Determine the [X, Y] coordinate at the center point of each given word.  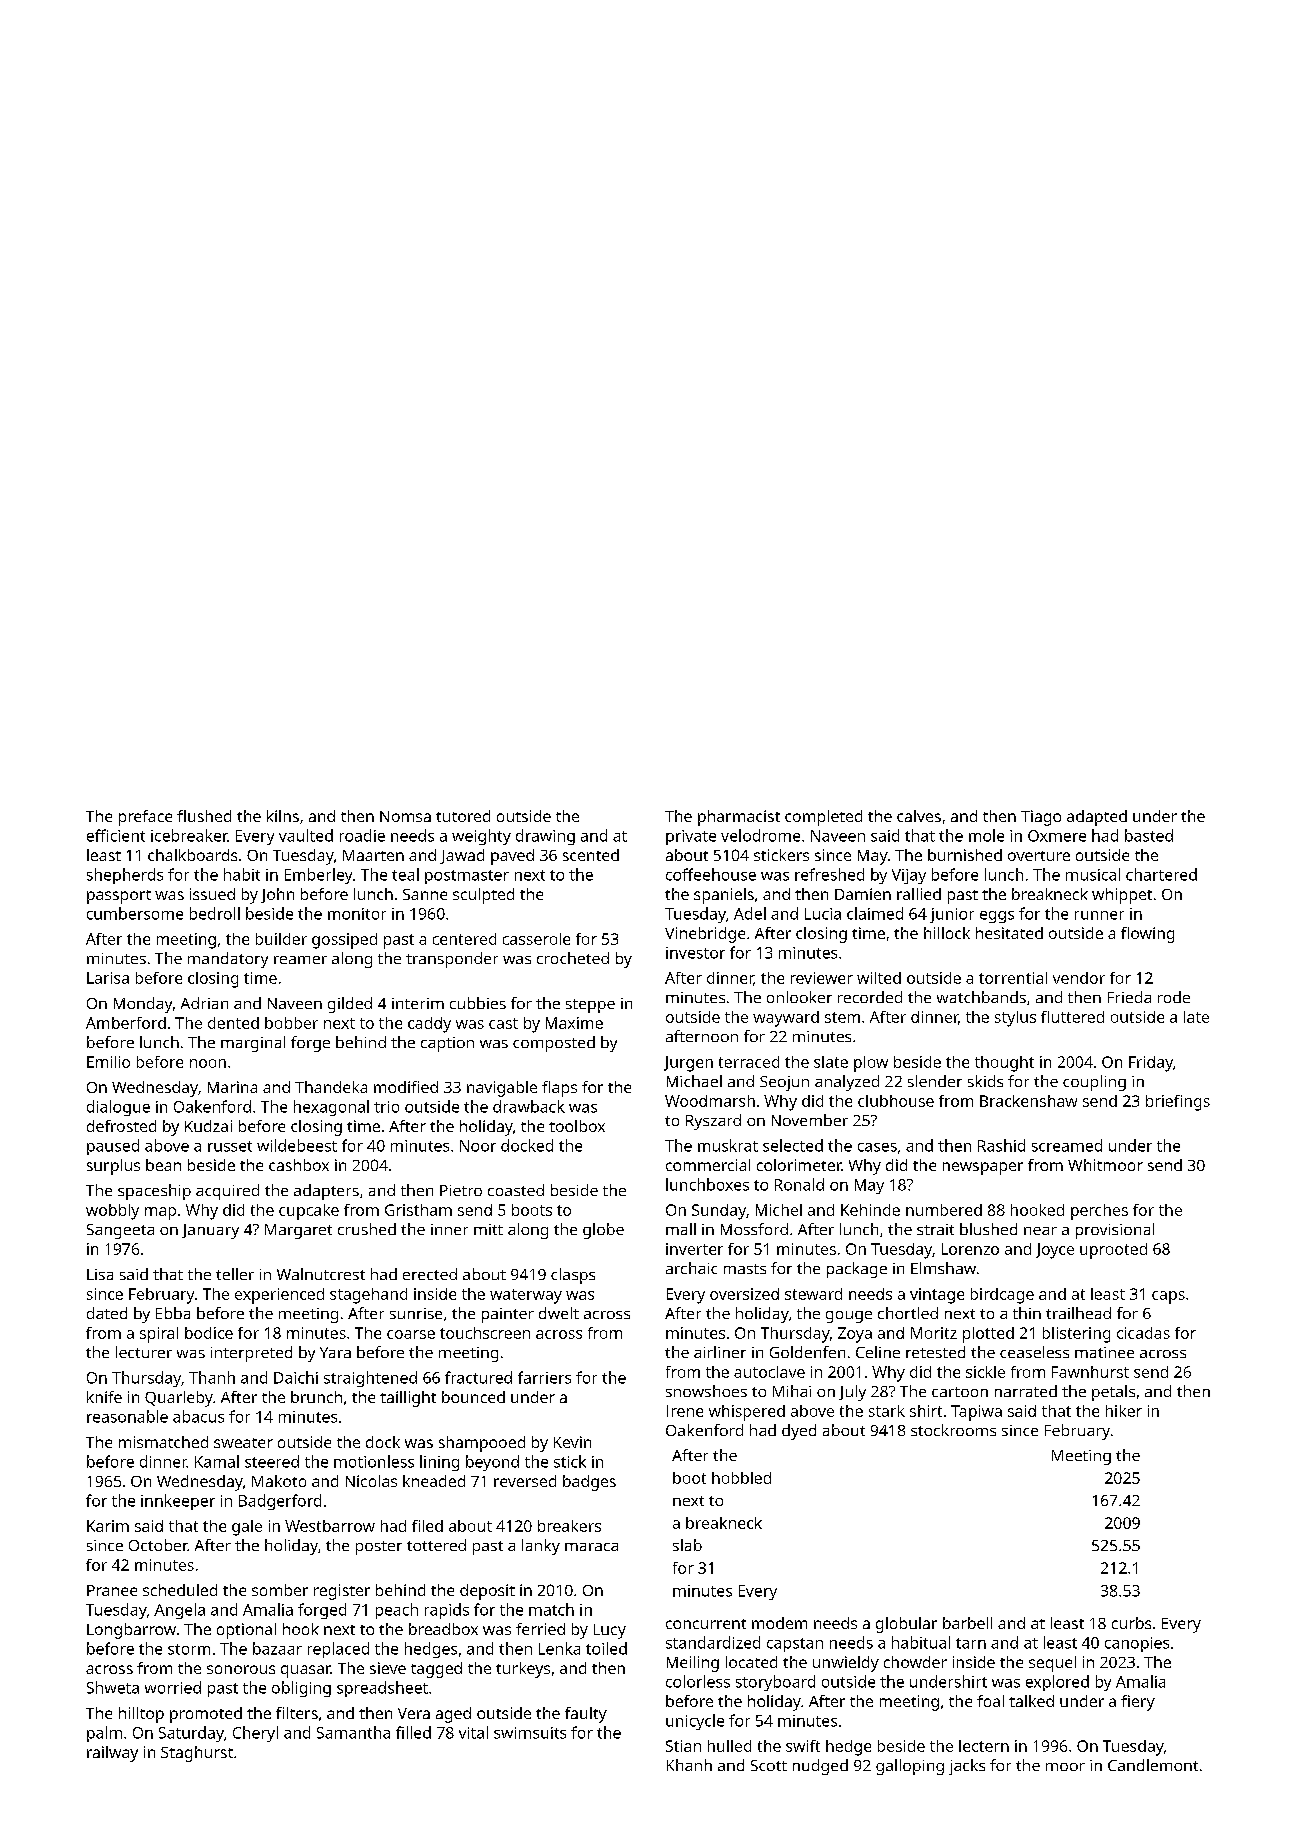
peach [397, 1611]
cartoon [960, 1392]
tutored [463, 816]
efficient [116, 835]
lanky [541, 1547]
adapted [1097, 818]
